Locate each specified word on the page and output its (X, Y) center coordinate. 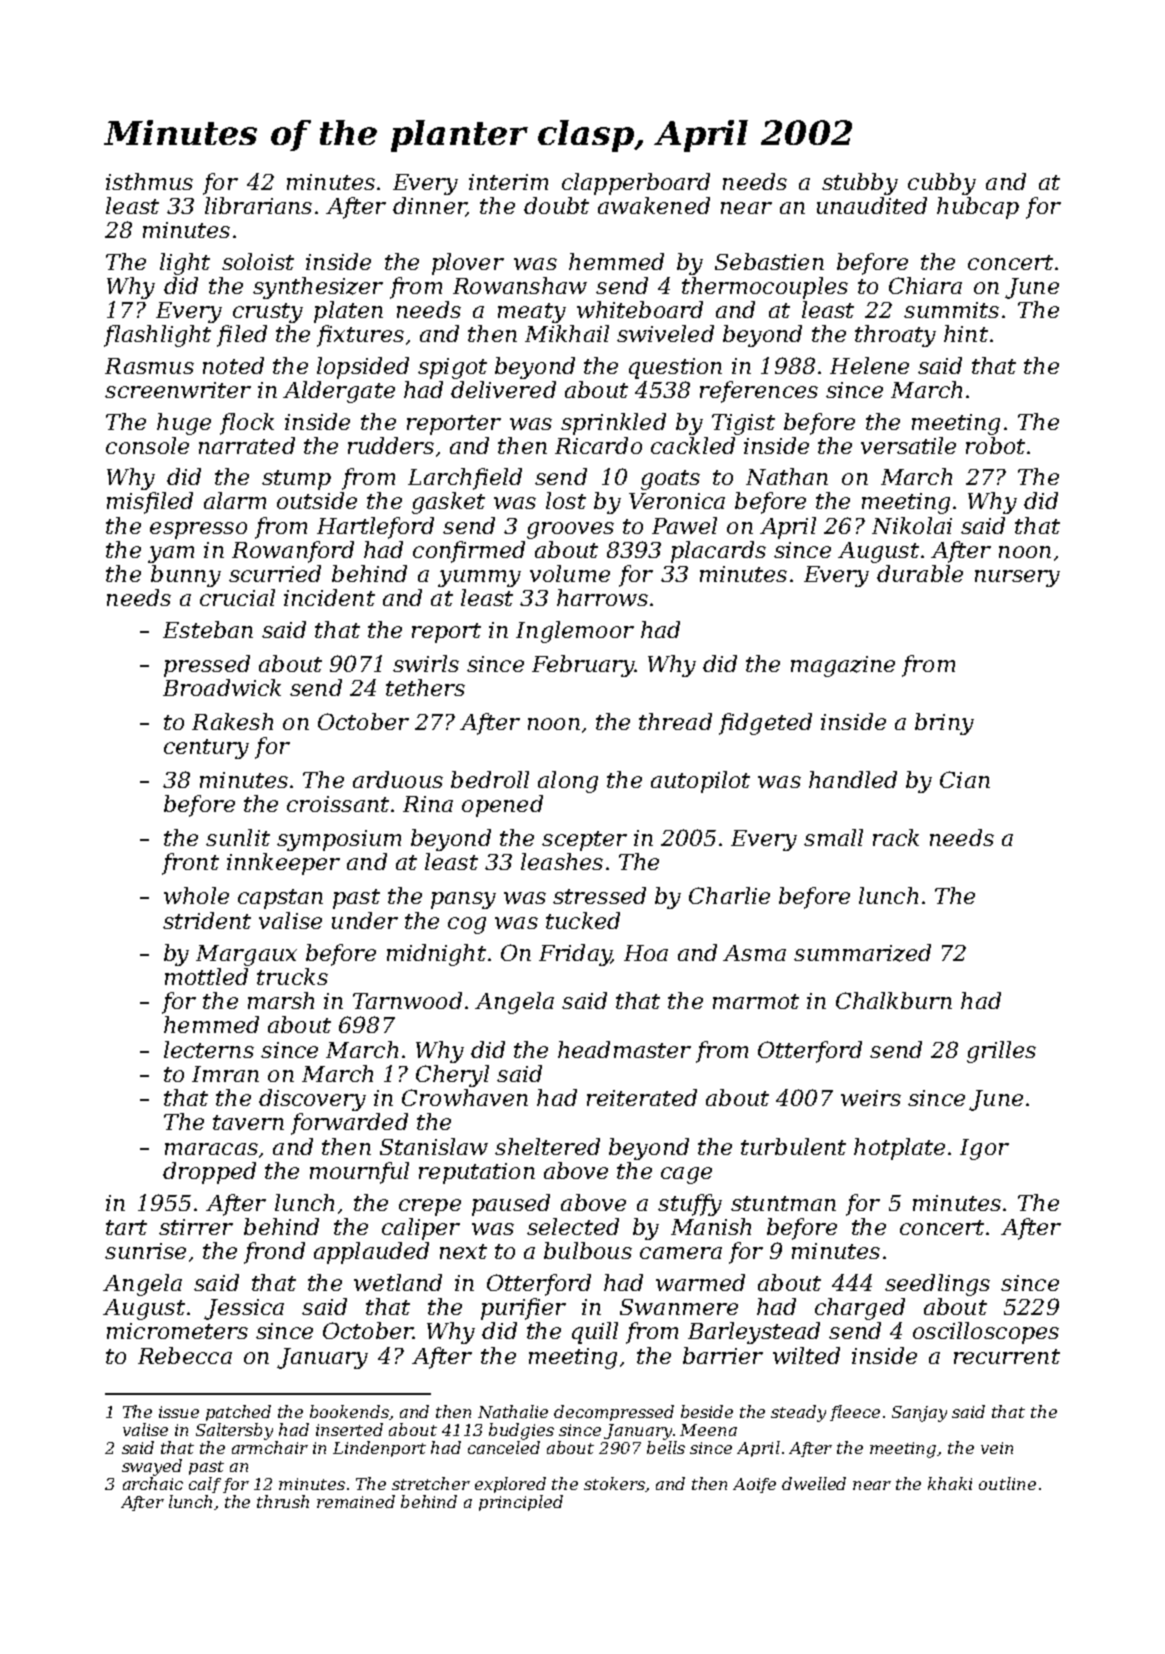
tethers (425, 687)
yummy (479, 578)
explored (510, 1485)
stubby (860, 184)
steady (798, 1413)
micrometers (177, 1331)
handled (853, 779)
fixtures (360, 336)
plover (468, 264)
